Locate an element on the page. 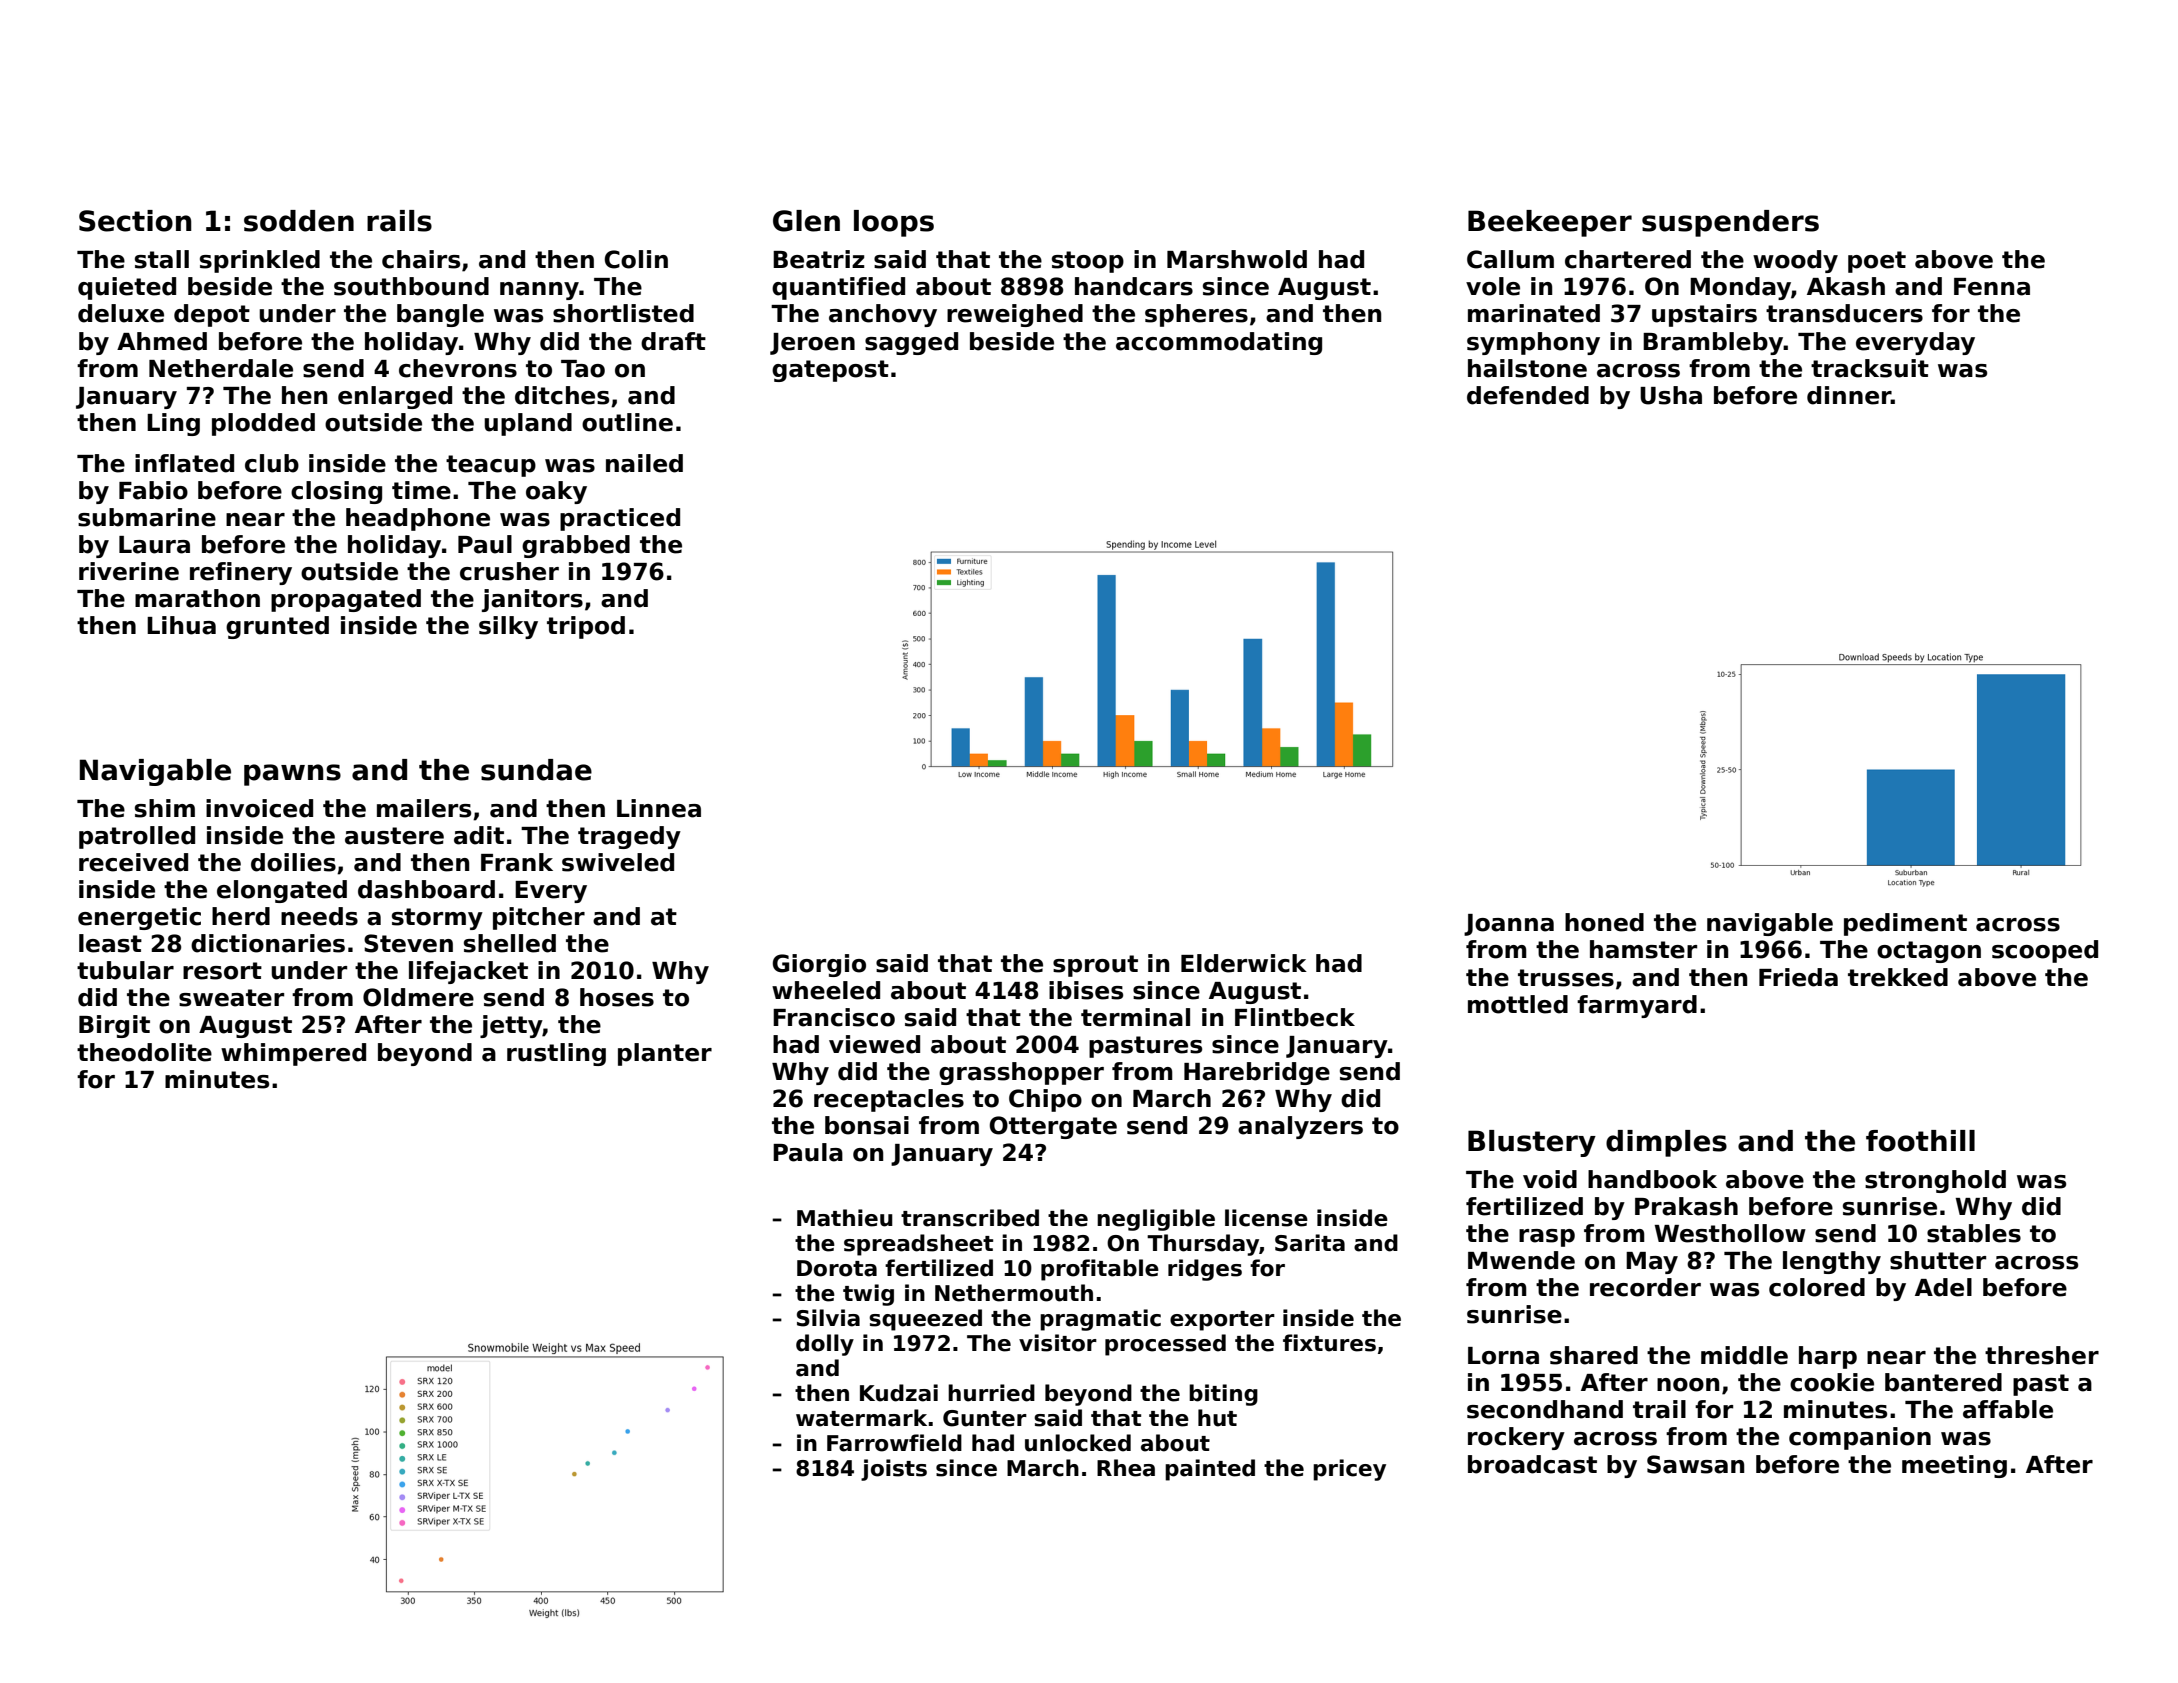 The width and height of the image is (2178, 1683). dolly is located at coordinates (825, 1345).
